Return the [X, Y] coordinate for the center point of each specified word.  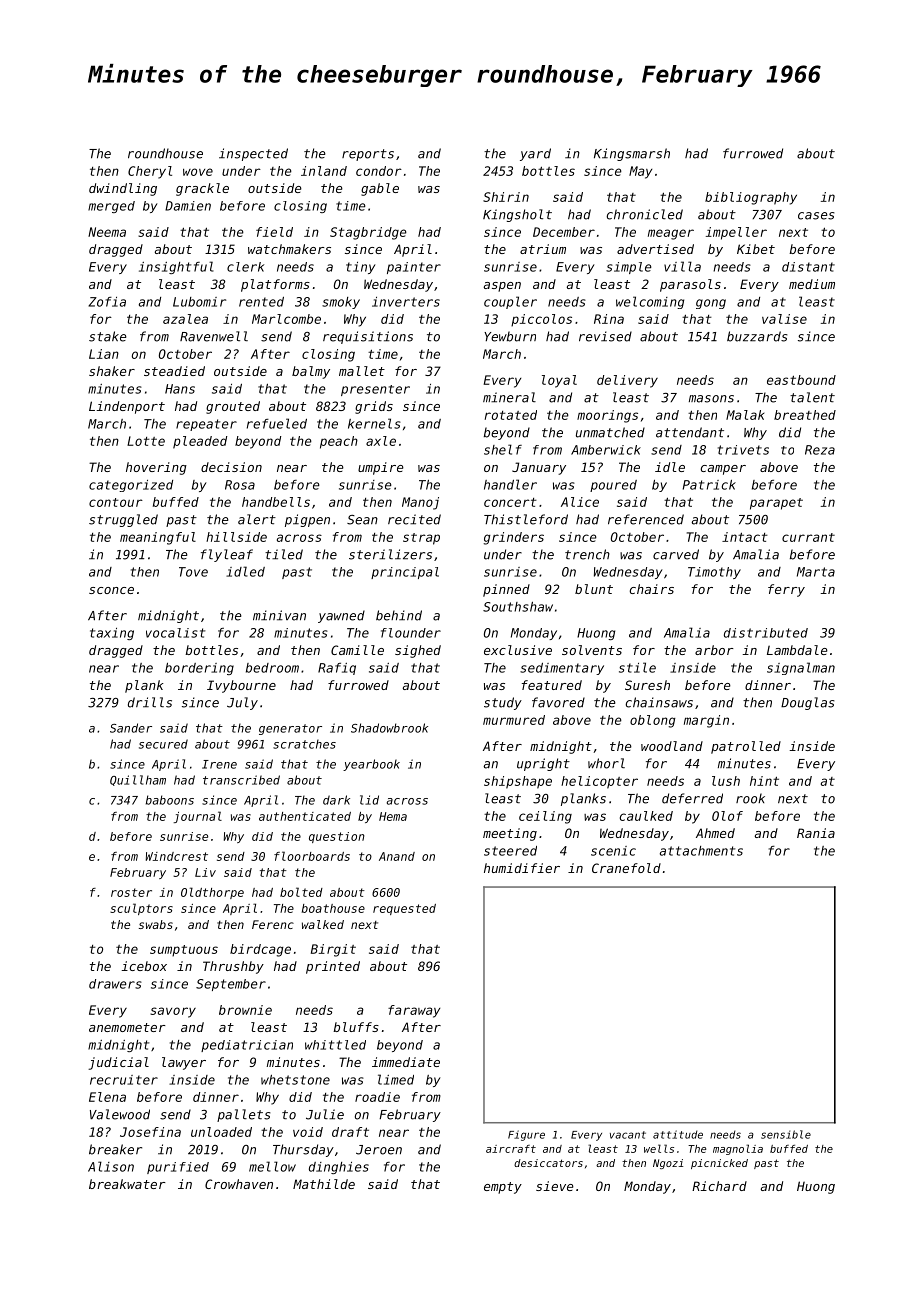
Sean [362, 520]
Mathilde [324, 1184]
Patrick [709, 485]
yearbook [371, 765]
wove [198, 172]
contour [116, 502]
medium [812, 284]
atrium [543, 249]
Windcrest [177, 856]
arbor [714, 650]
